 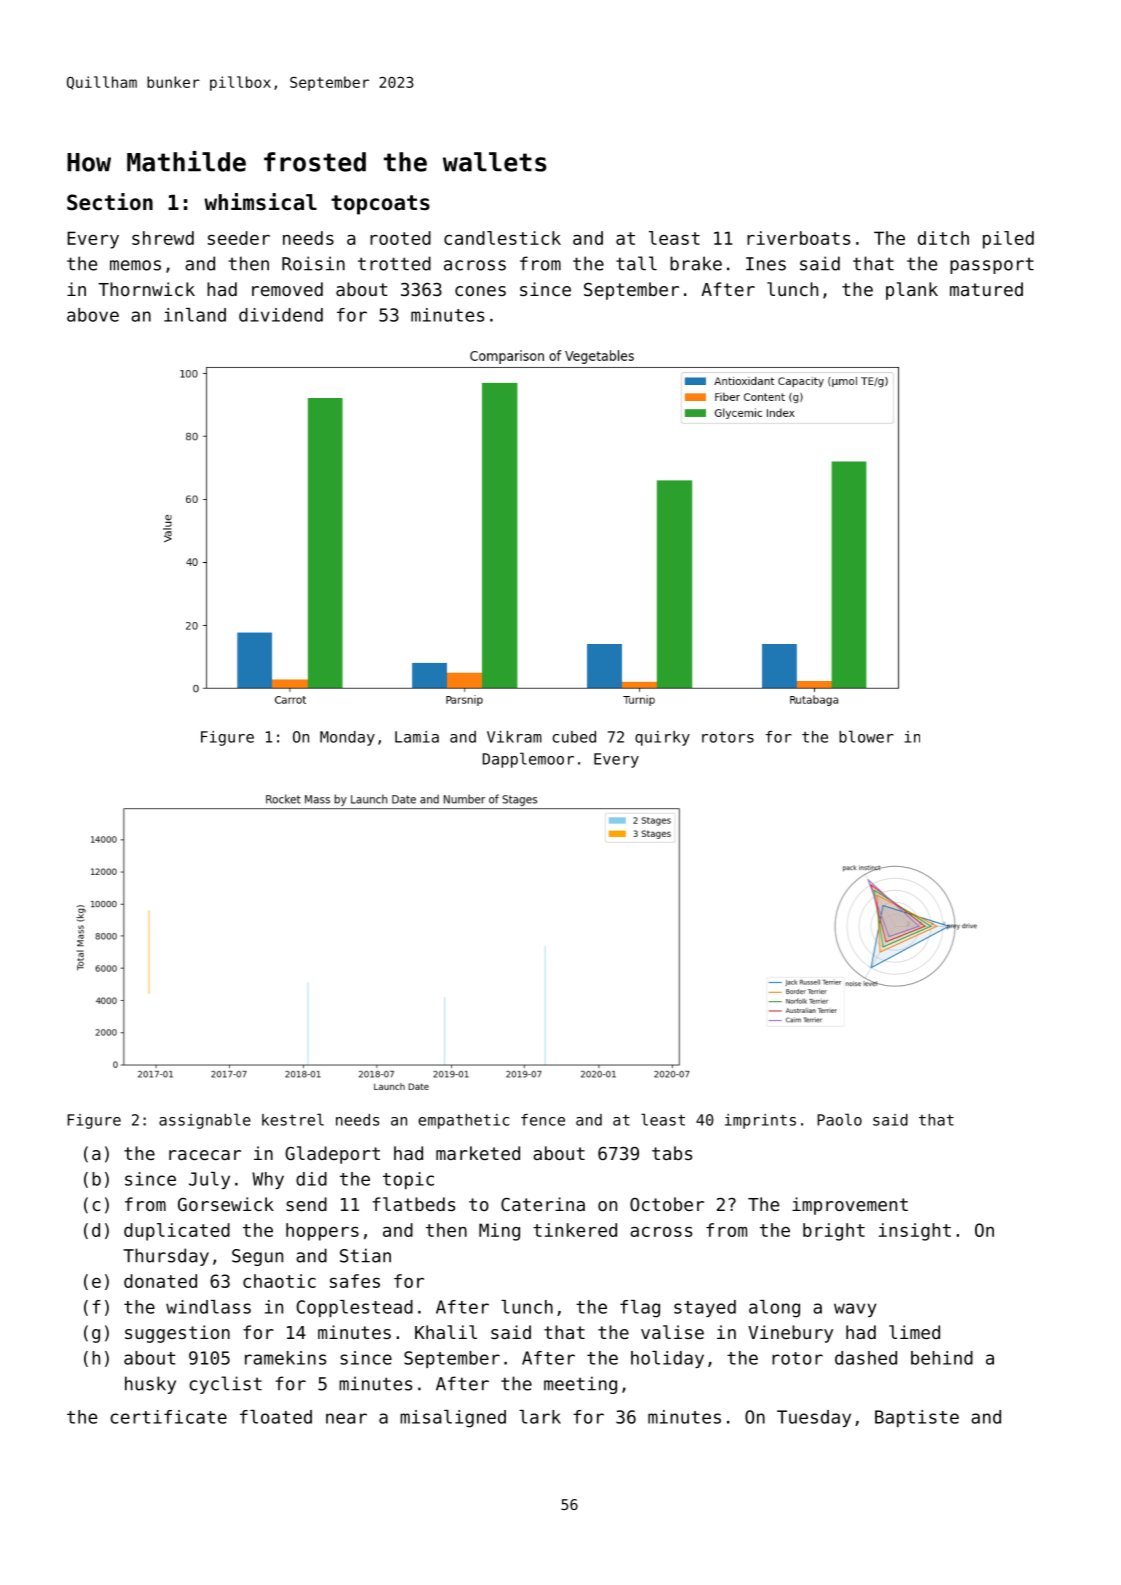 What do you see at coordinates (281, 315) in the screenshot?
I see `dividend` at bounding box center [281, 315].
